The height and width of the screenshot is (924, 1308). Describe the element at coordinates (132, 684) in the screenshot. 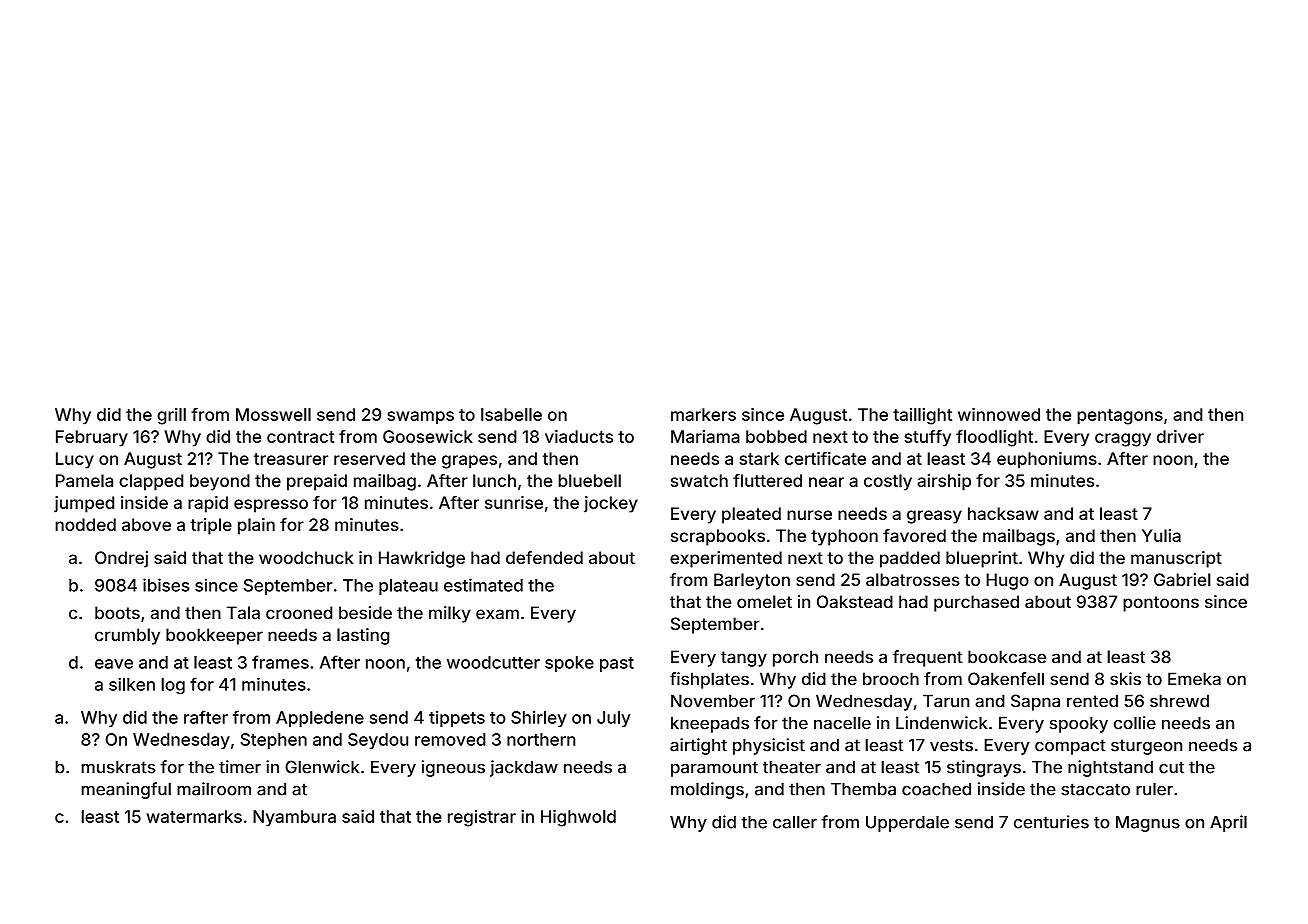

I see `silken` at that location.
